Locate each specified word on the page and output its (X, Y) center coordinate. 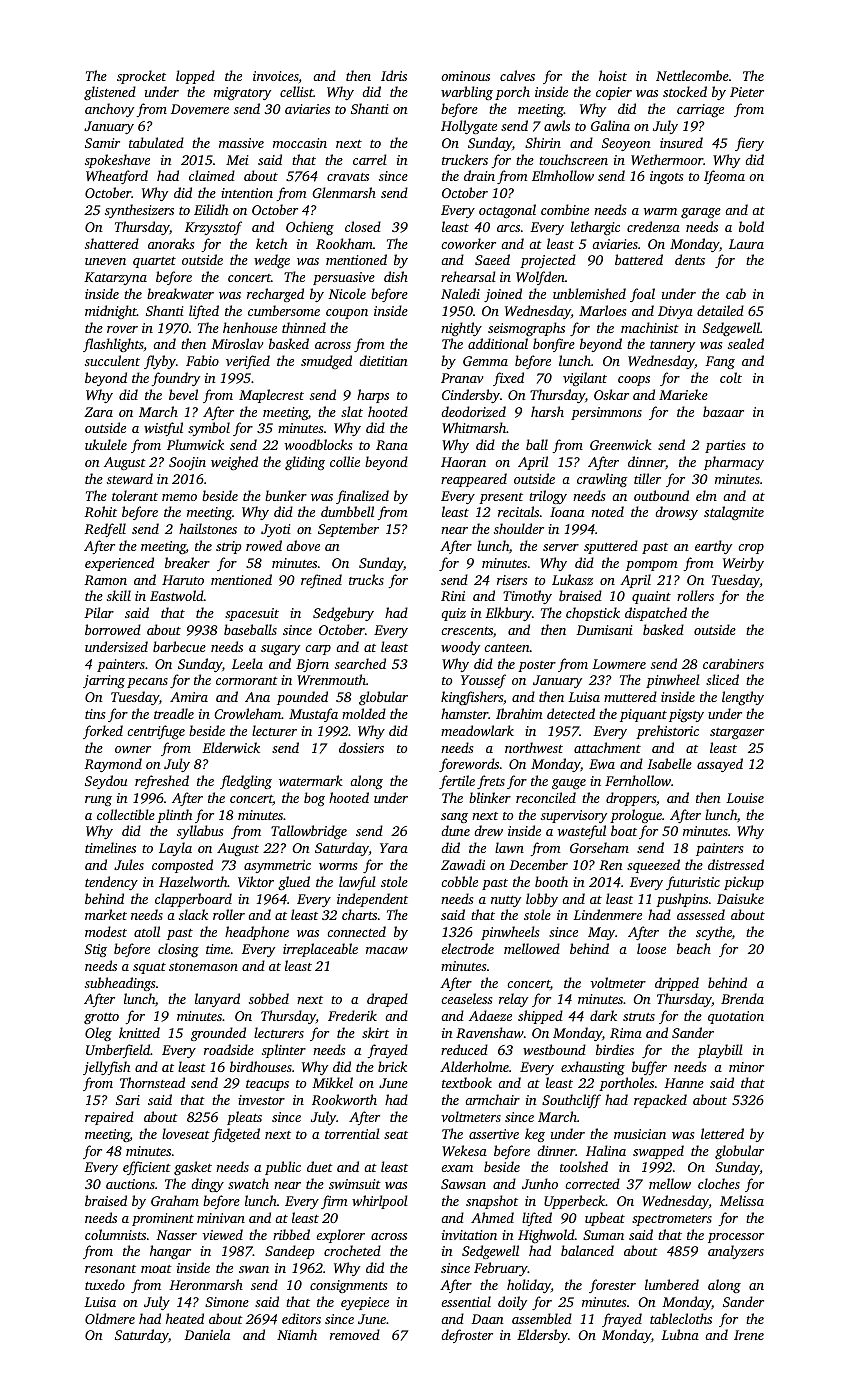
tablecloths (681, 1318)
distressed (736, 864)
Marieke (683, 394)
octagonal (507, 211)
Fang (720, 362)
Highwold (546, 1236)
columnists (115, 1234)
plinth (174, 816)
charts (359, 914)
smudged (326, 362)
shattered (112, 243)
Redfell (105, 530)
